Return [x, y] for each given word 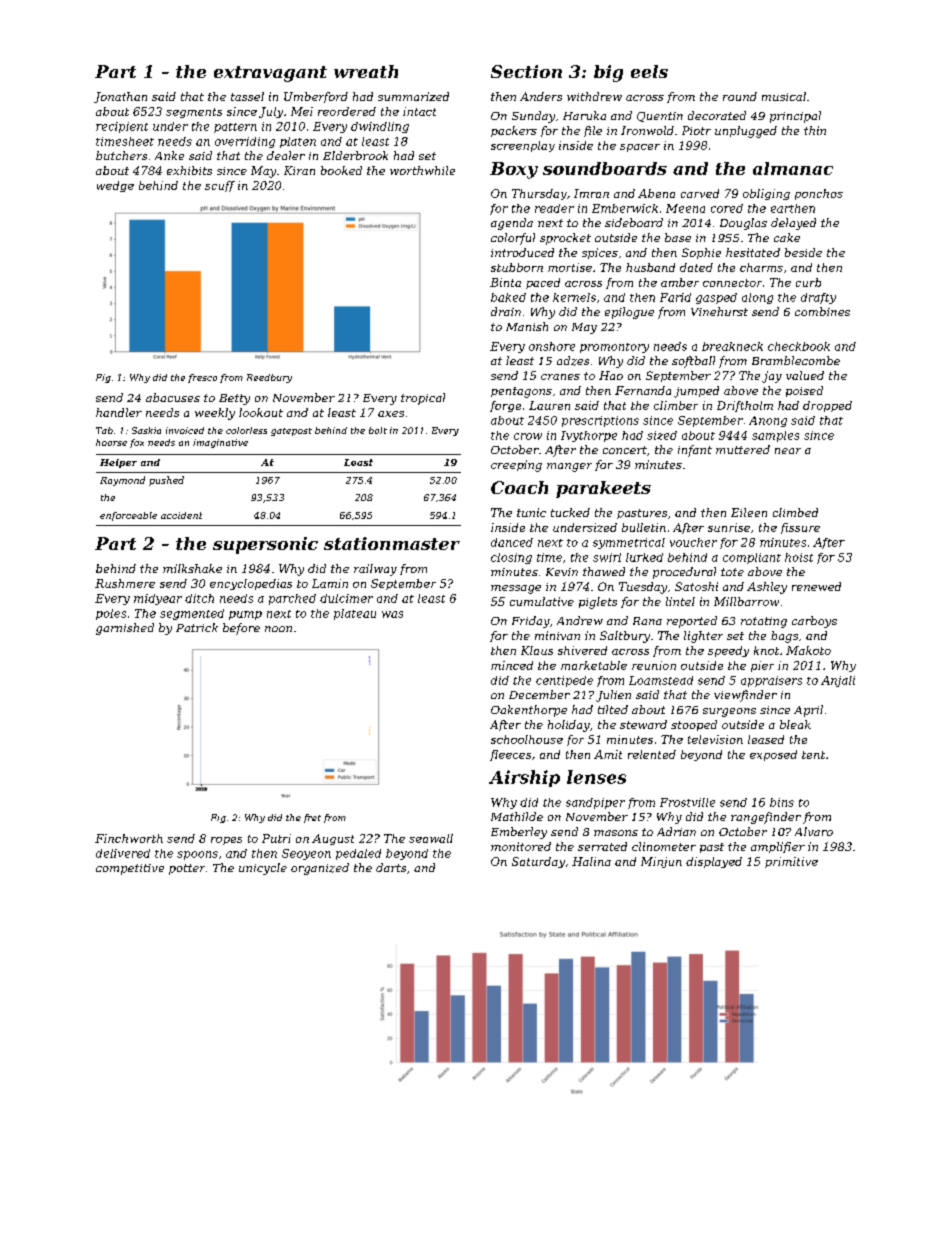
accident [181, 515]
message [516, 589]
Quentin [660, 117]
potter [187, 869]
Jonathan [120, 97]
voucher [693, 542]
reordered [347, 111]
